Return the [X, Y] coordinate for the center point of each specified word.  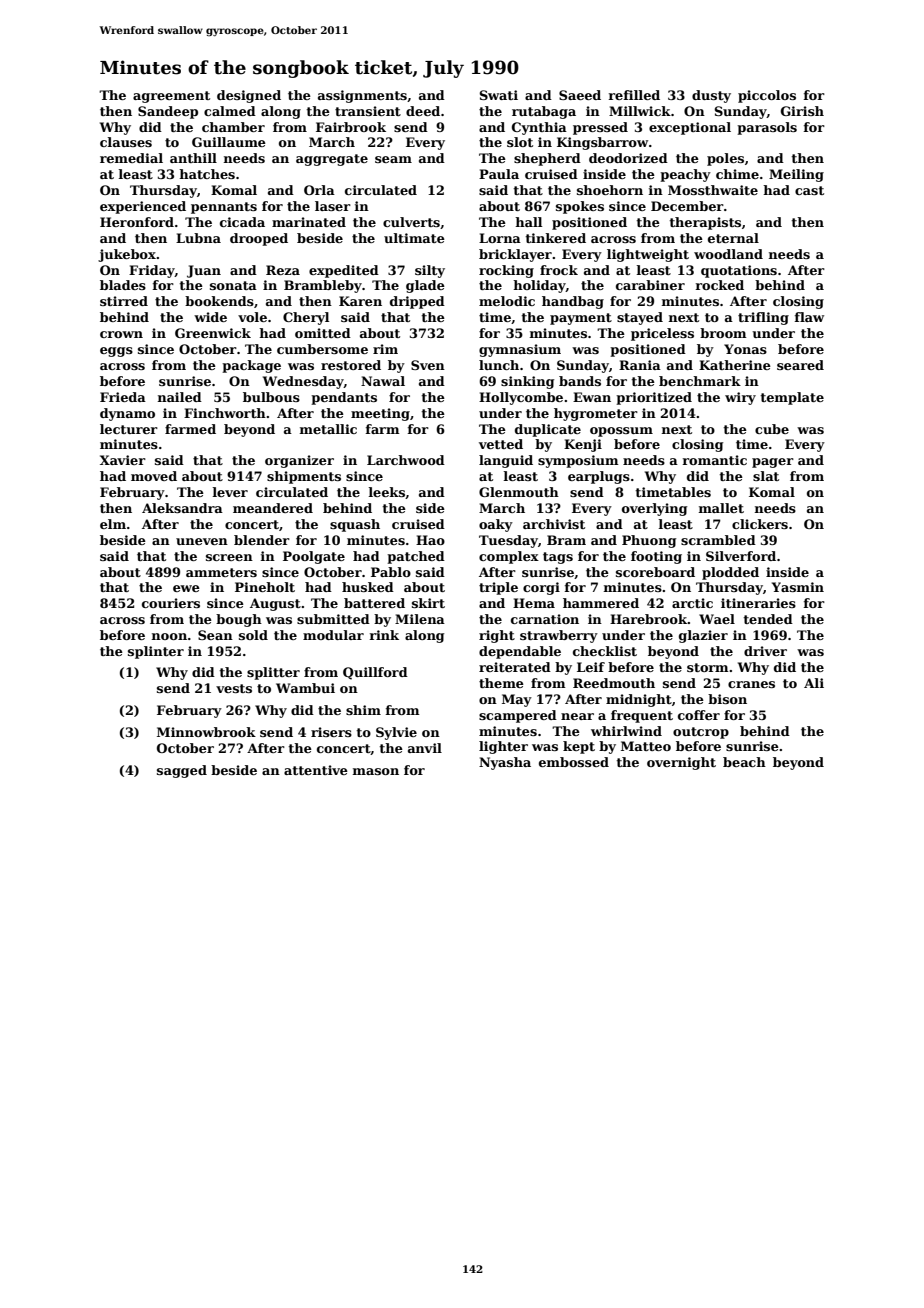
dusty [711, 96]
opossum [621, 432]
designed [249, 96]
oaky [496, 525]
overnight [681, 763]
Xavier [123, 460]
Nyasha [505, 763]
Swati [499, 95]
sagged [182, 771]
